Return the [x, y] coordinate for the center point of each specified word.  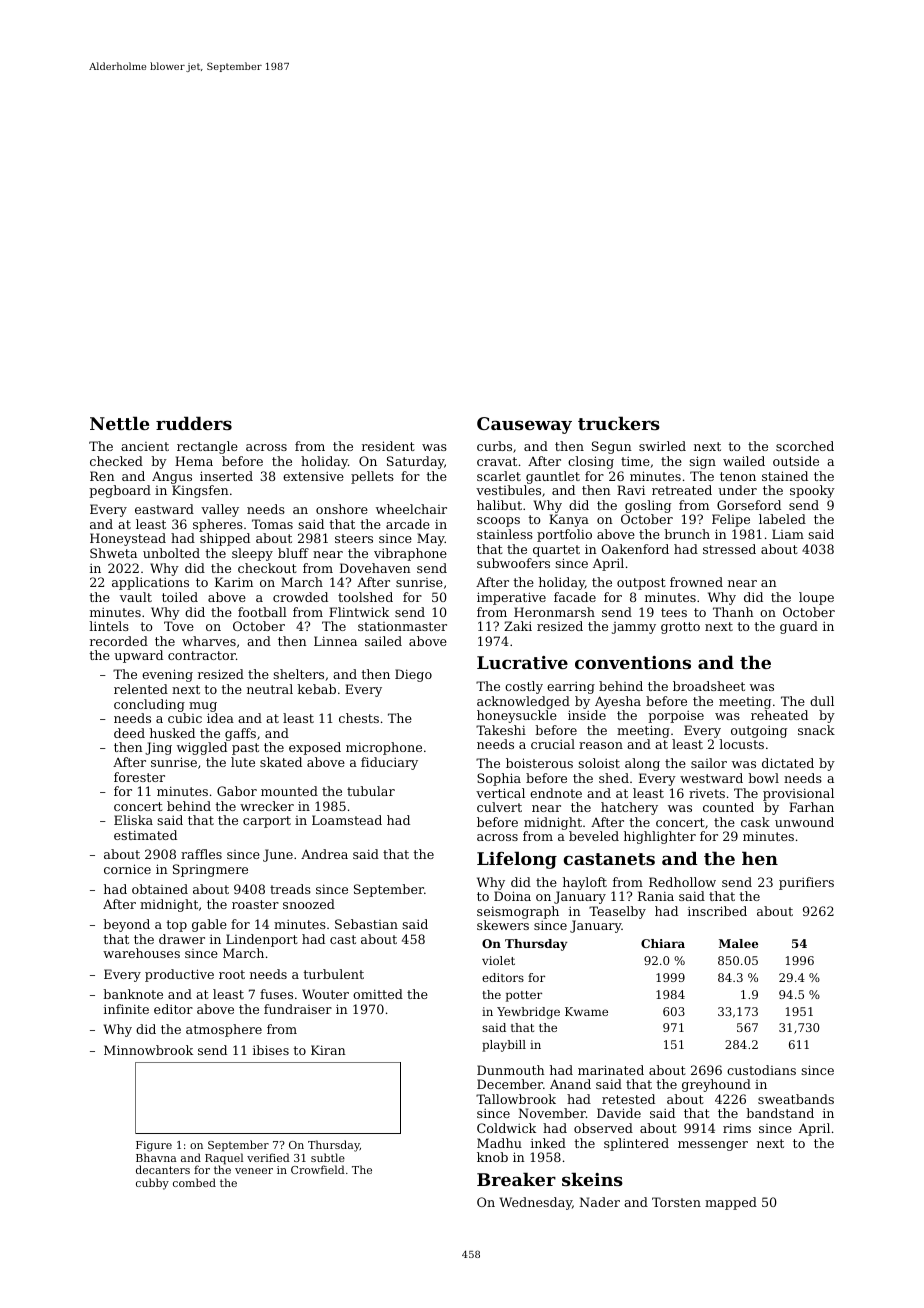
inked [548, 1143]
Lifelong [517, 860]
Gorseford [749, 505]
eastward [164, 509]
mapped [731, 1203]
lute [243, 762]
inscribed [717, 911]
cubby [152, 1184]
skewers [503, 925]
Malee [738, 943]
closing [591, 462]
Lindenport [262, 940]
